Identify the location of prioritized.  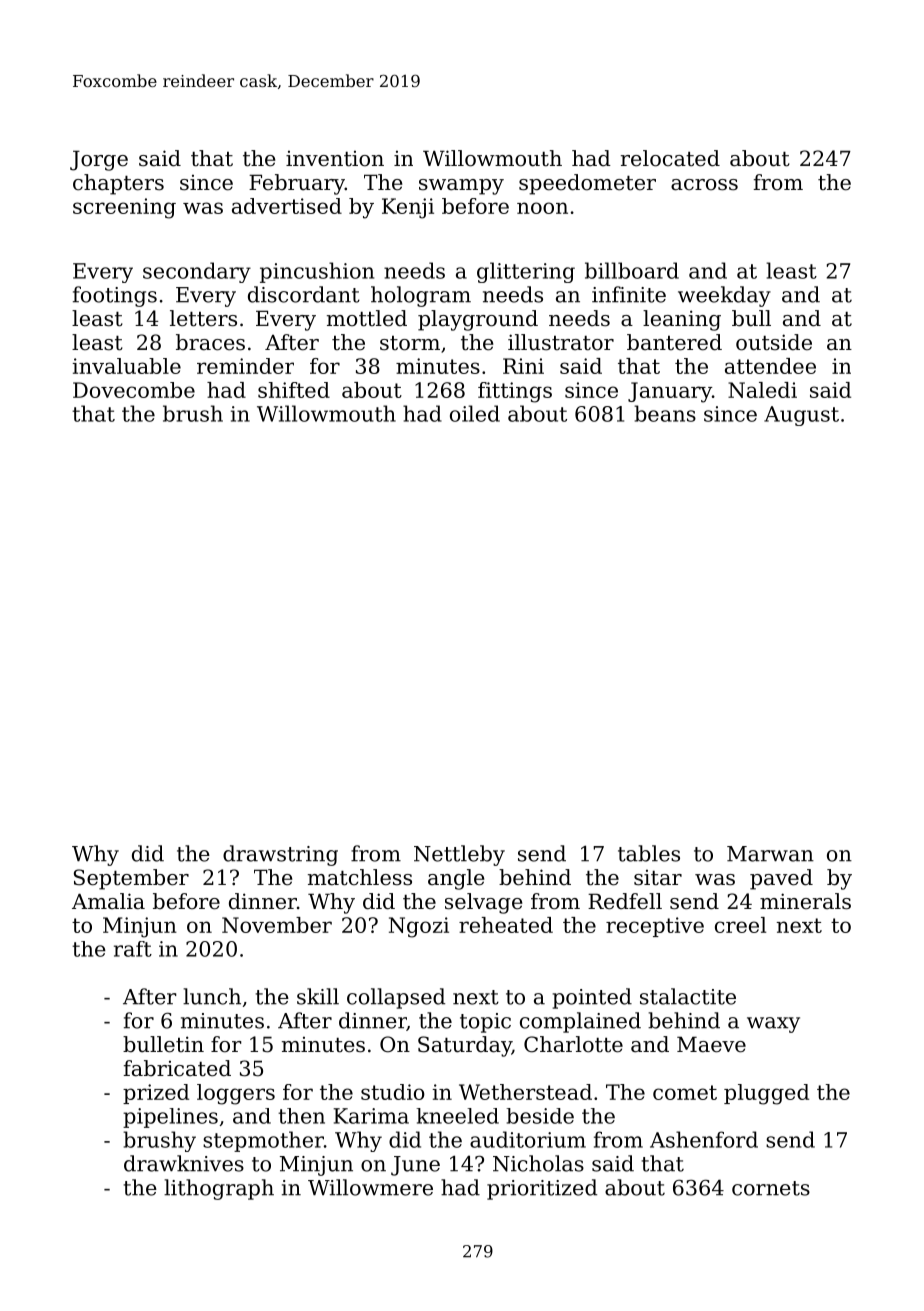
(542, 1189).
